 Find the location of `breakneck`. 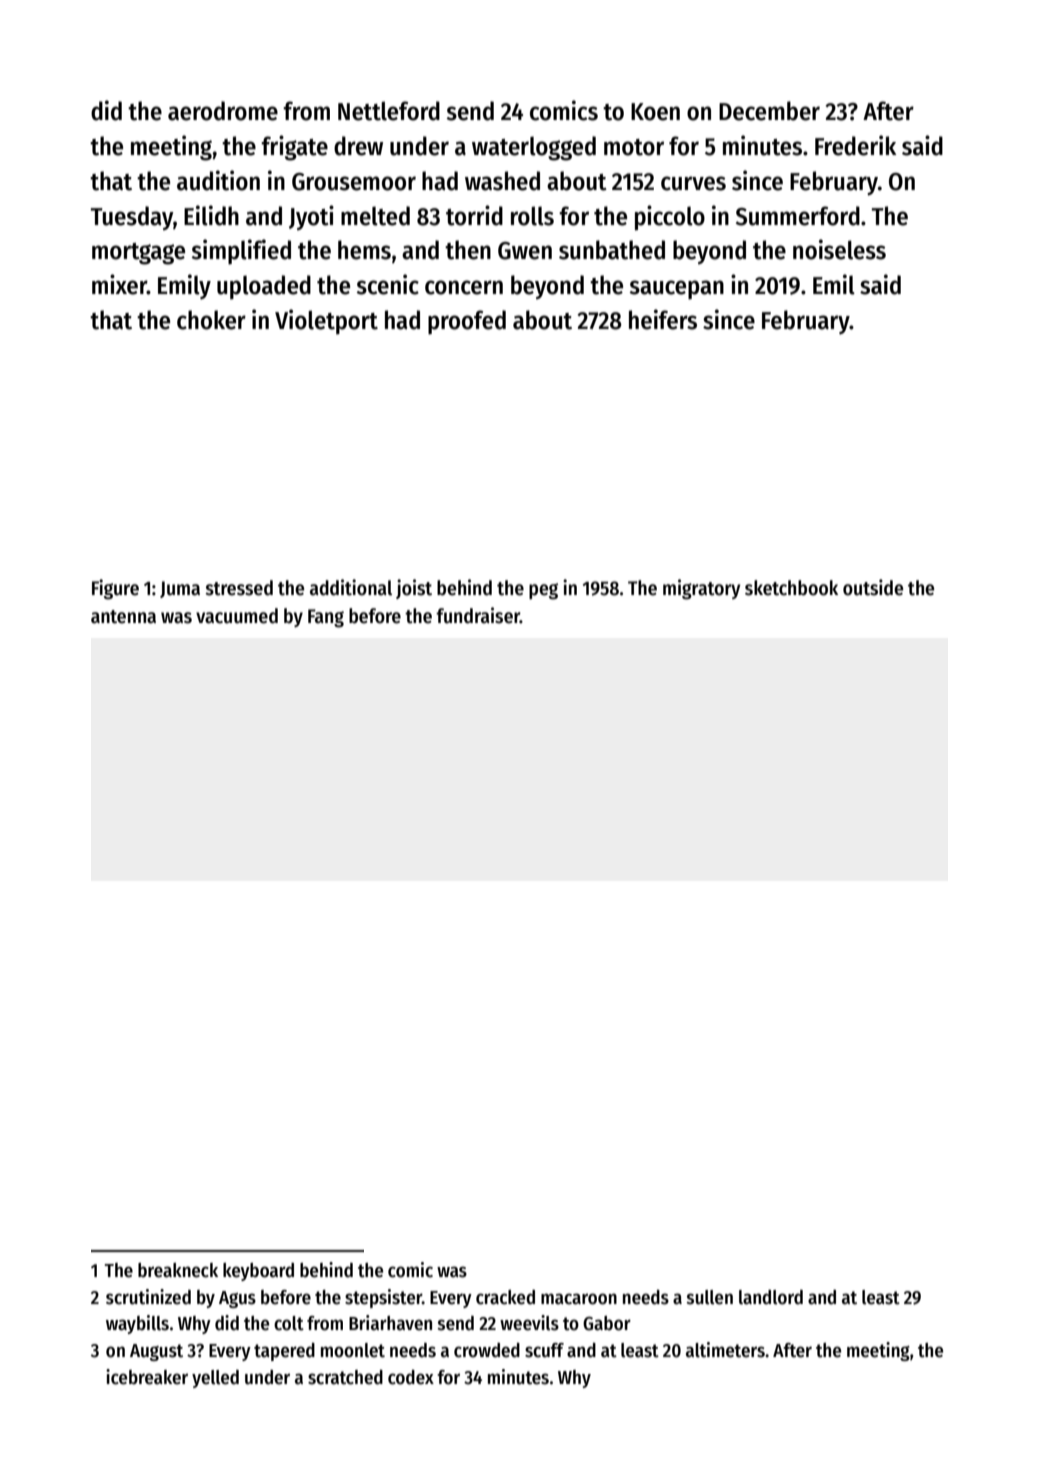

breakneck is located at coordinates (178, 1270).
